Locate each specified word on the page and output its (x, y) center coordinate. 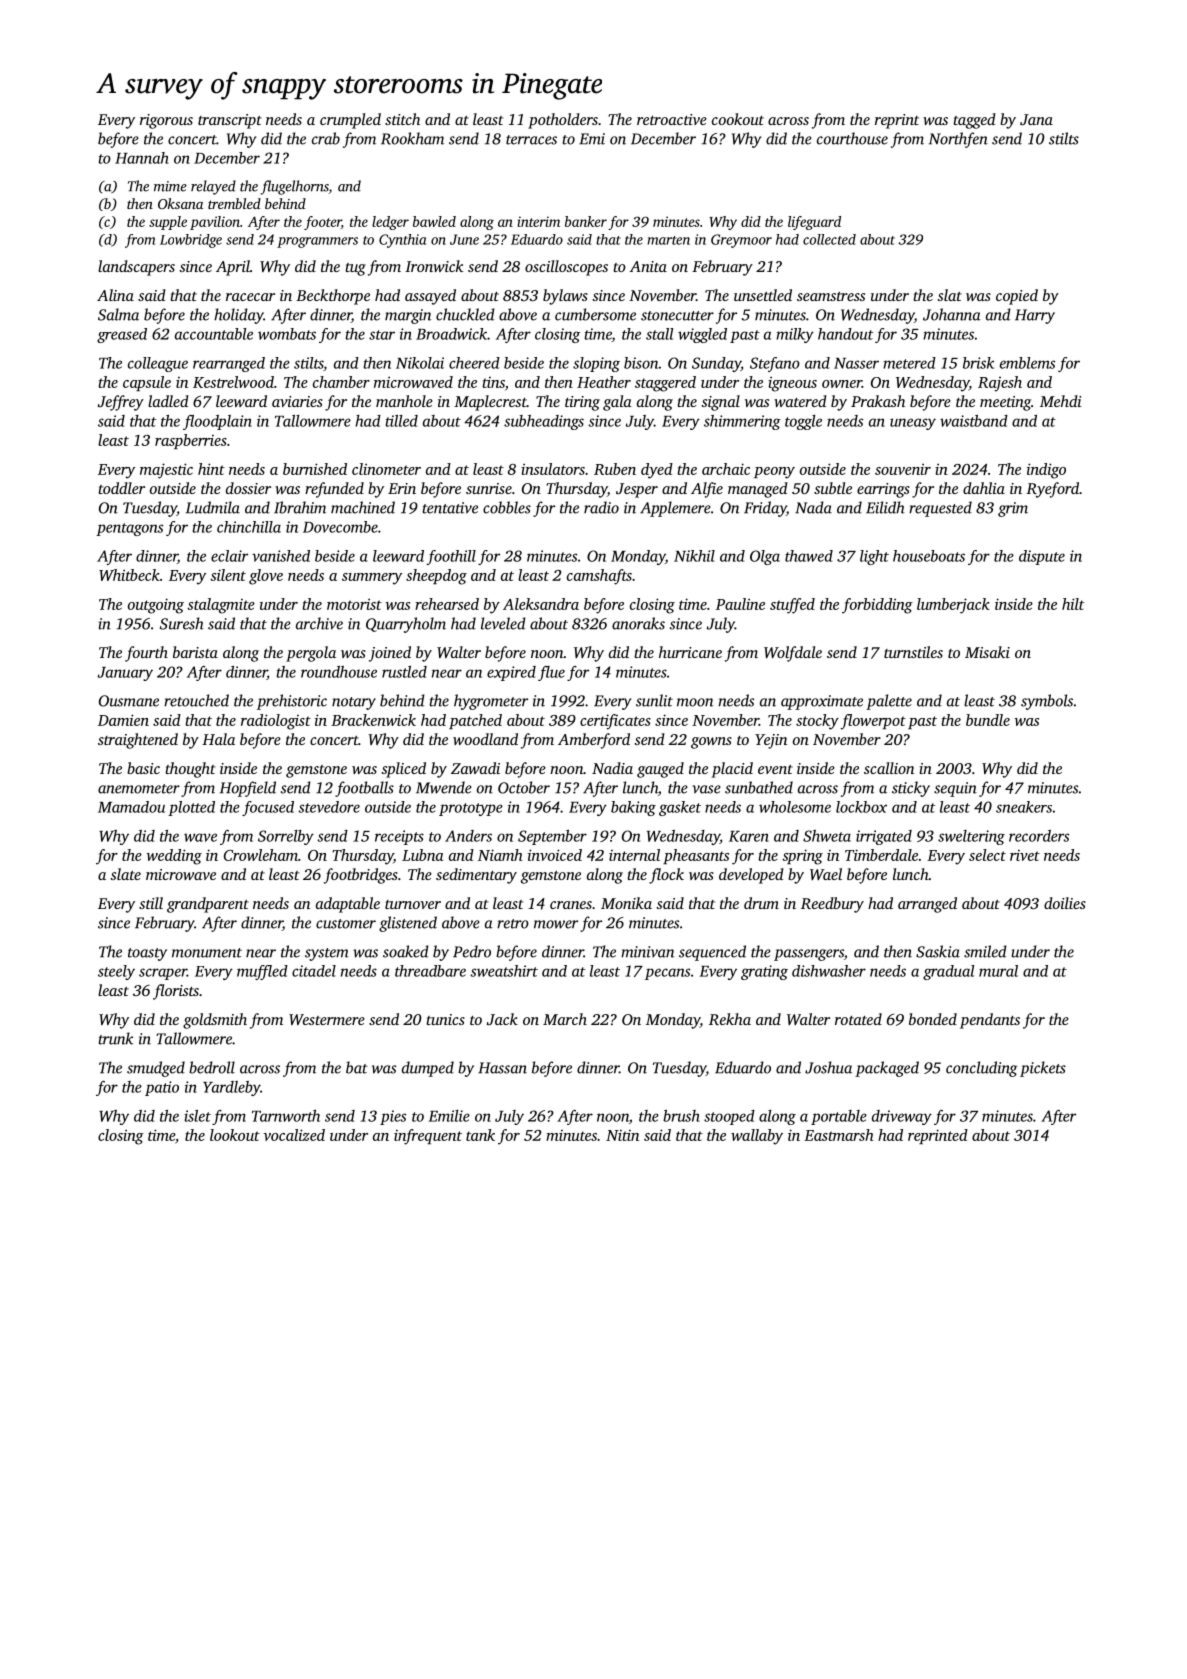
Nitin (622, 1135)
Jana (1036, 119)
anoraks (638, 623)
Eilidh (885, 507)
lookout (235, 1135)
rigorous (166, 121)
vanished (281, 556)
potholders (563, 121)
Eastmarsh (839, 1135)
